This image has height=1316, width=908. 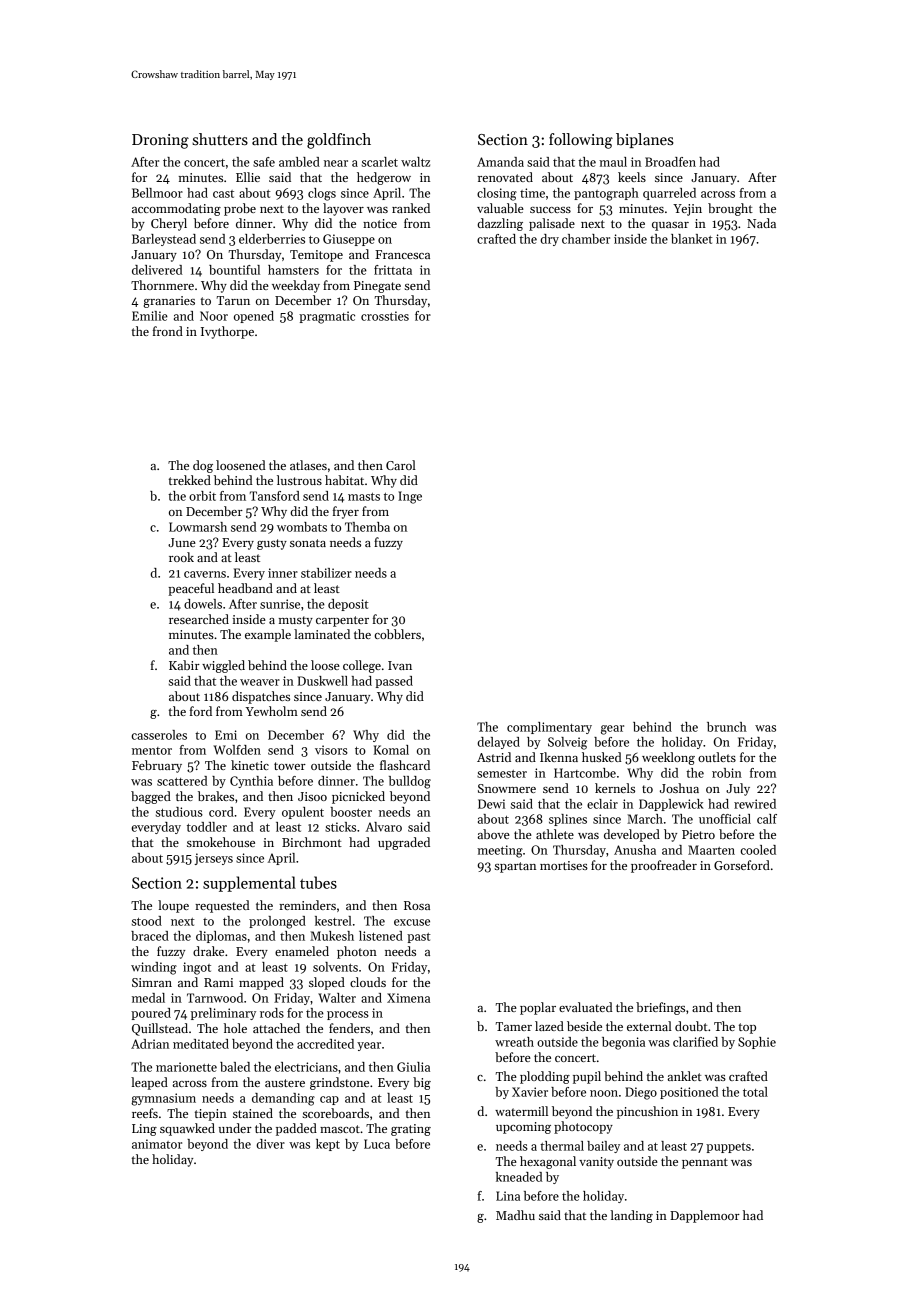 What do you see at coordinates (498, 743) in the image?
I see `delayed` at bounding box center [498, 743].
